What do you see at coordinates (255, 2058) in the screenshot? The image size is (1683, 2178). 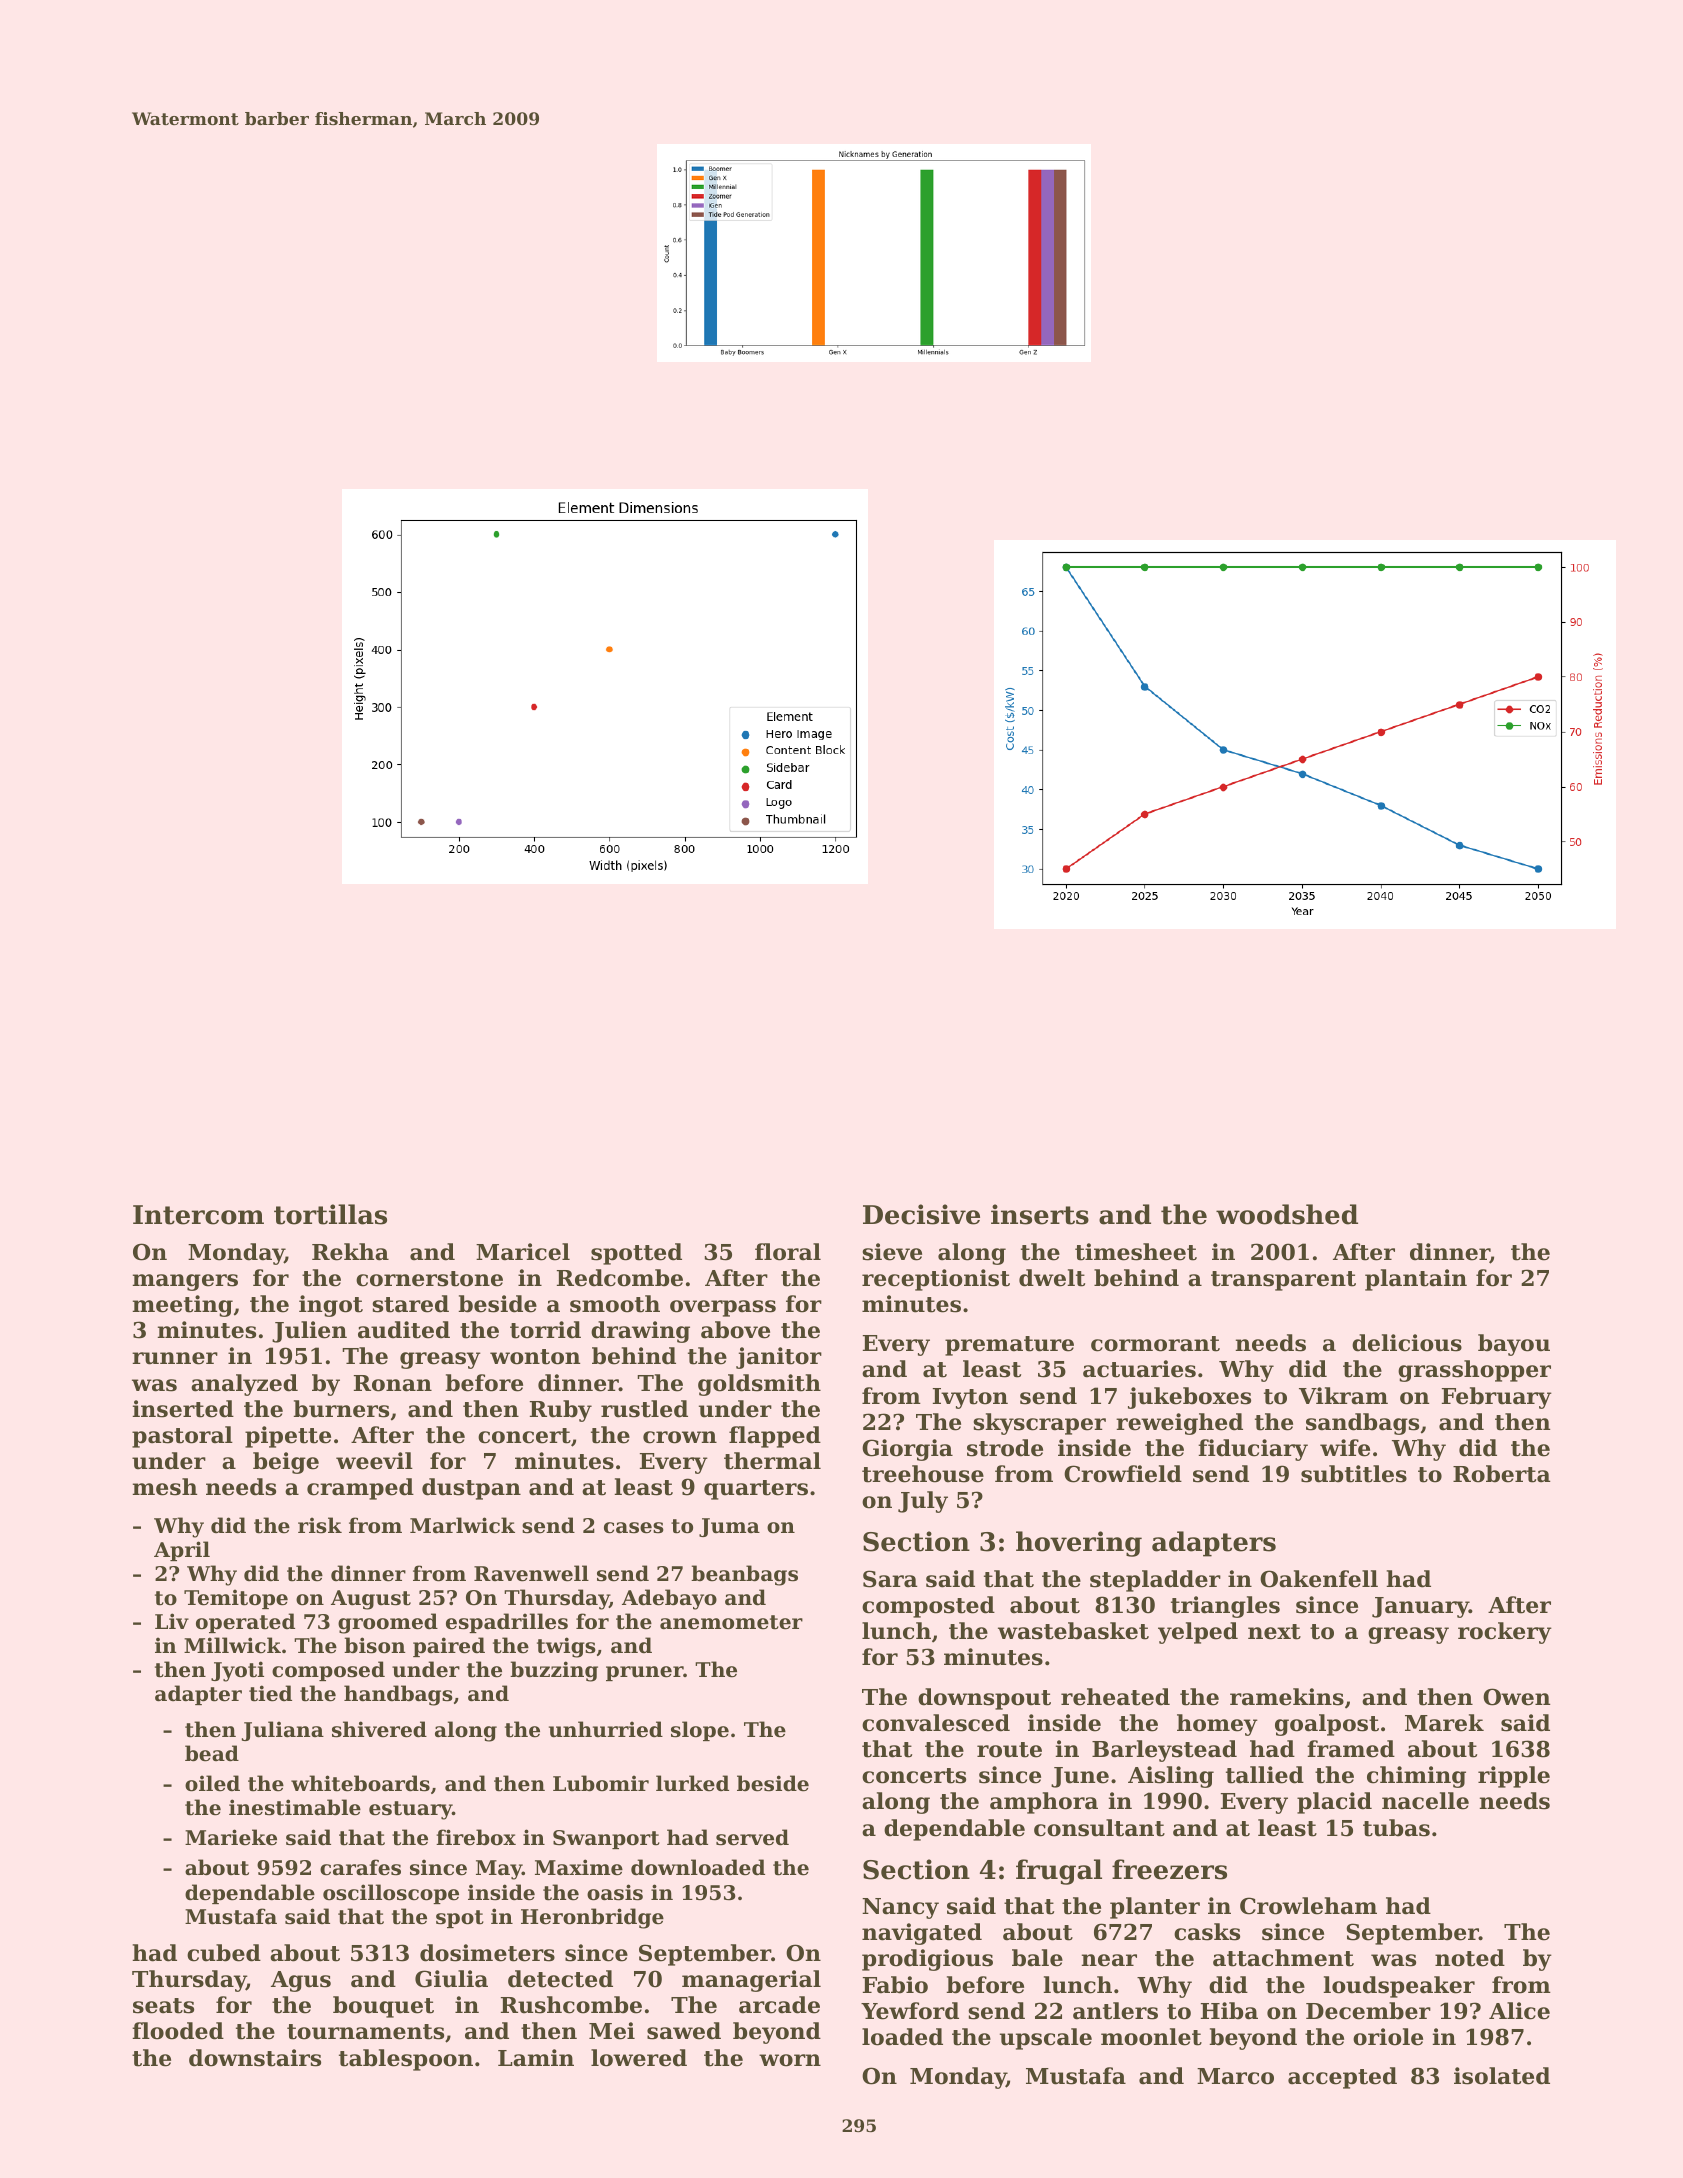 I see `downstairs` at bounding box center [255, 2058].
